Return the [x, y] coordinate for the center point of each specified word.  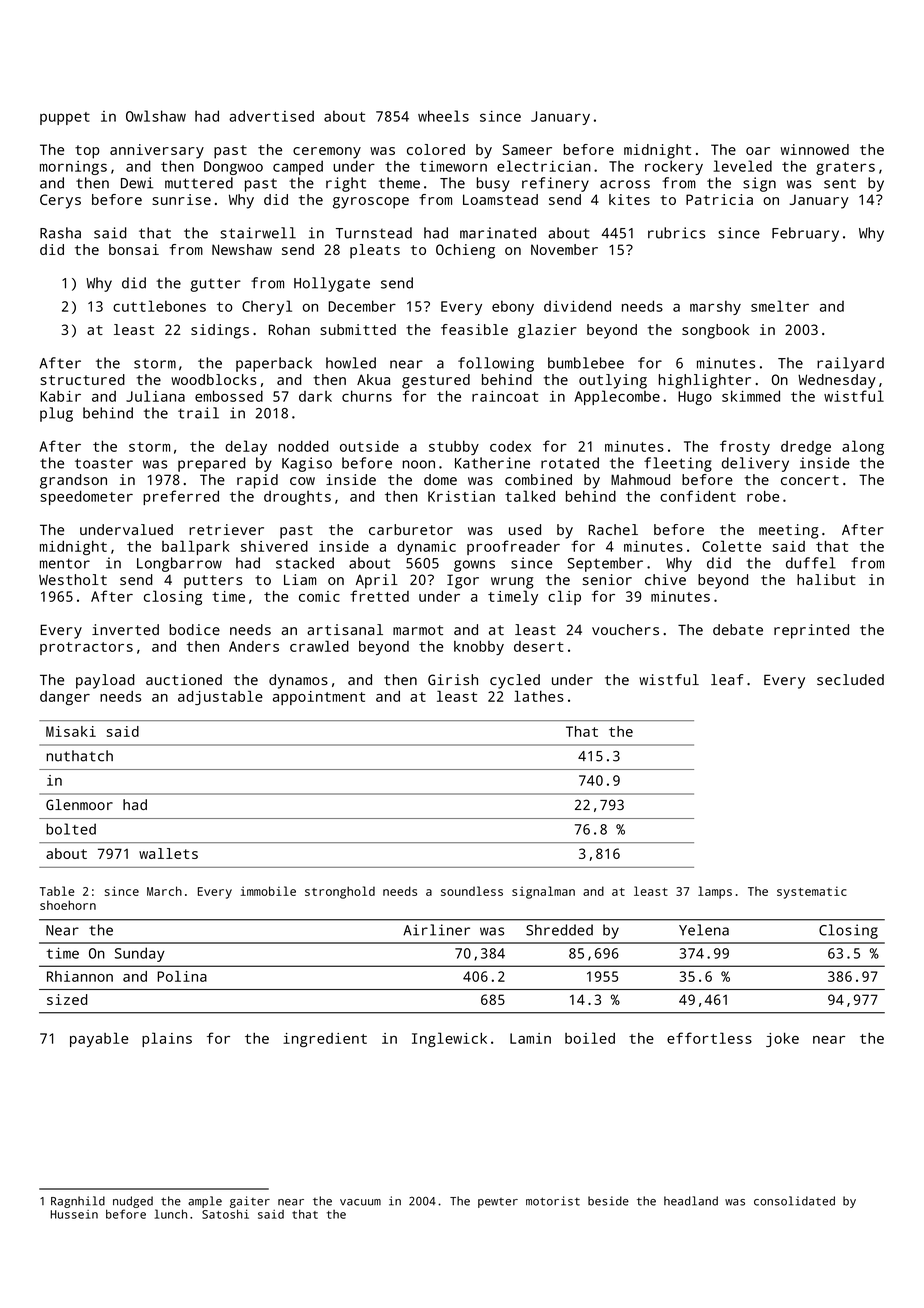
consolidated [794, 1201]
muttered [199, 183]
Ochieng [465, 251]
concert [810, 480]
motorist [553, 1201]
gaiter [250, 1202]
